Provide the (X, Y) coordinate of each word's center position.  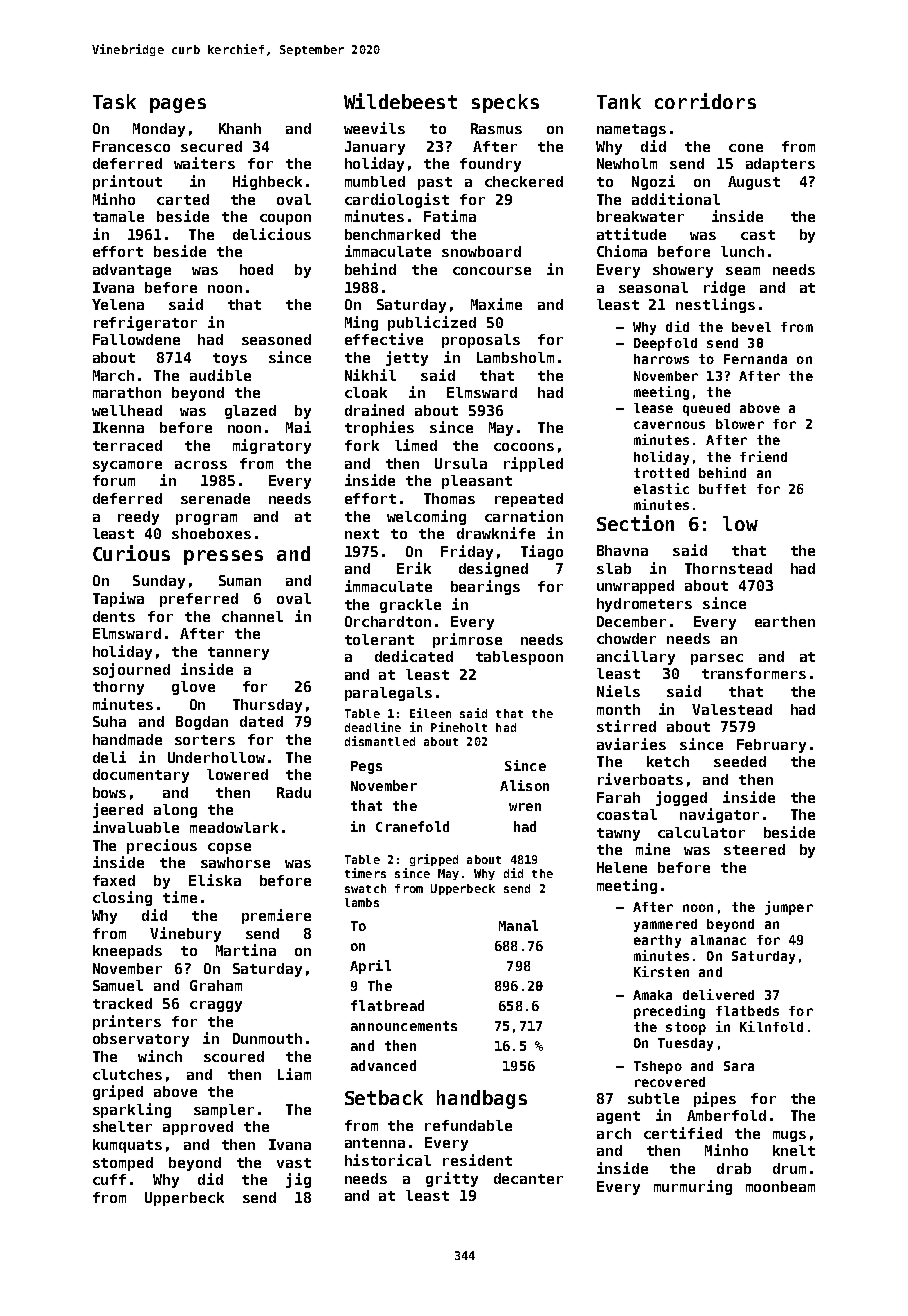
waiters (204, 163)
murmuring (693, 1187)
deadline (373, 727)
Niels (618, 691)
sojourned (131, 670)
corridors (705, 101)
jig (298, 1180)
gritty (452, 1179)
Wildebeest (400, 101)
